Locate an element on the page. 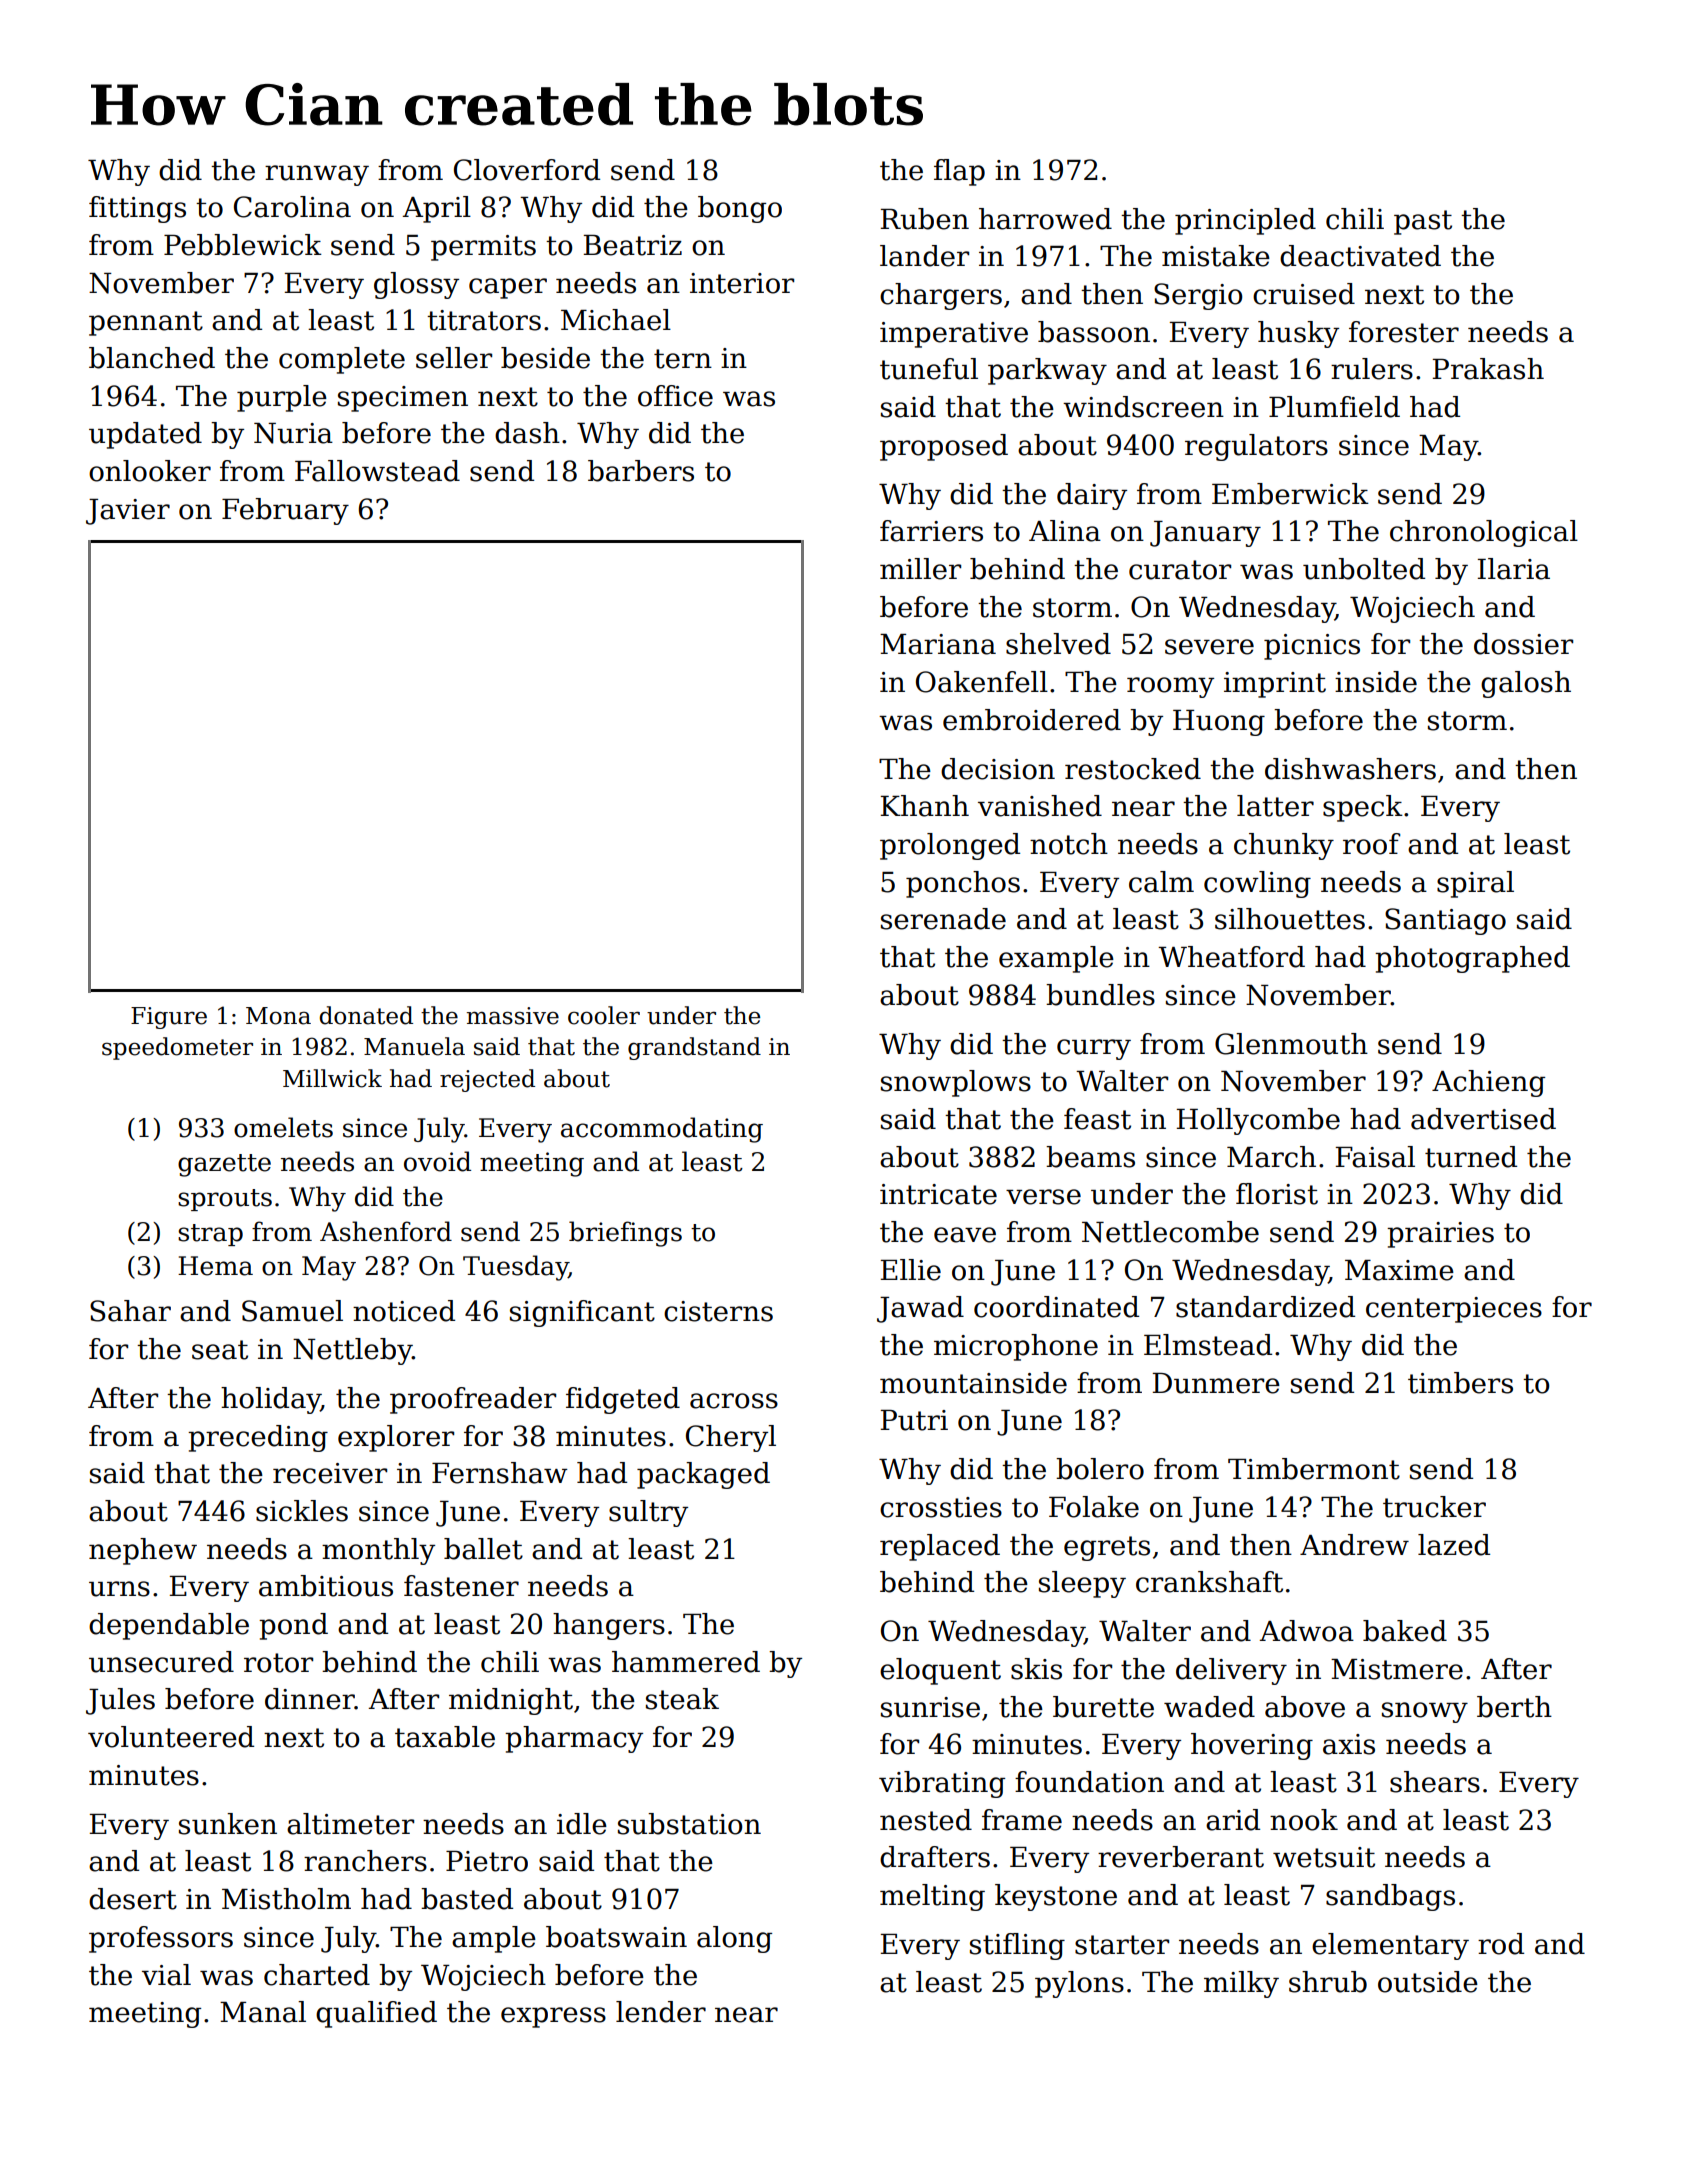 This document has height=2178, width=1683. holiday is located at coordinates (271, 1400).
